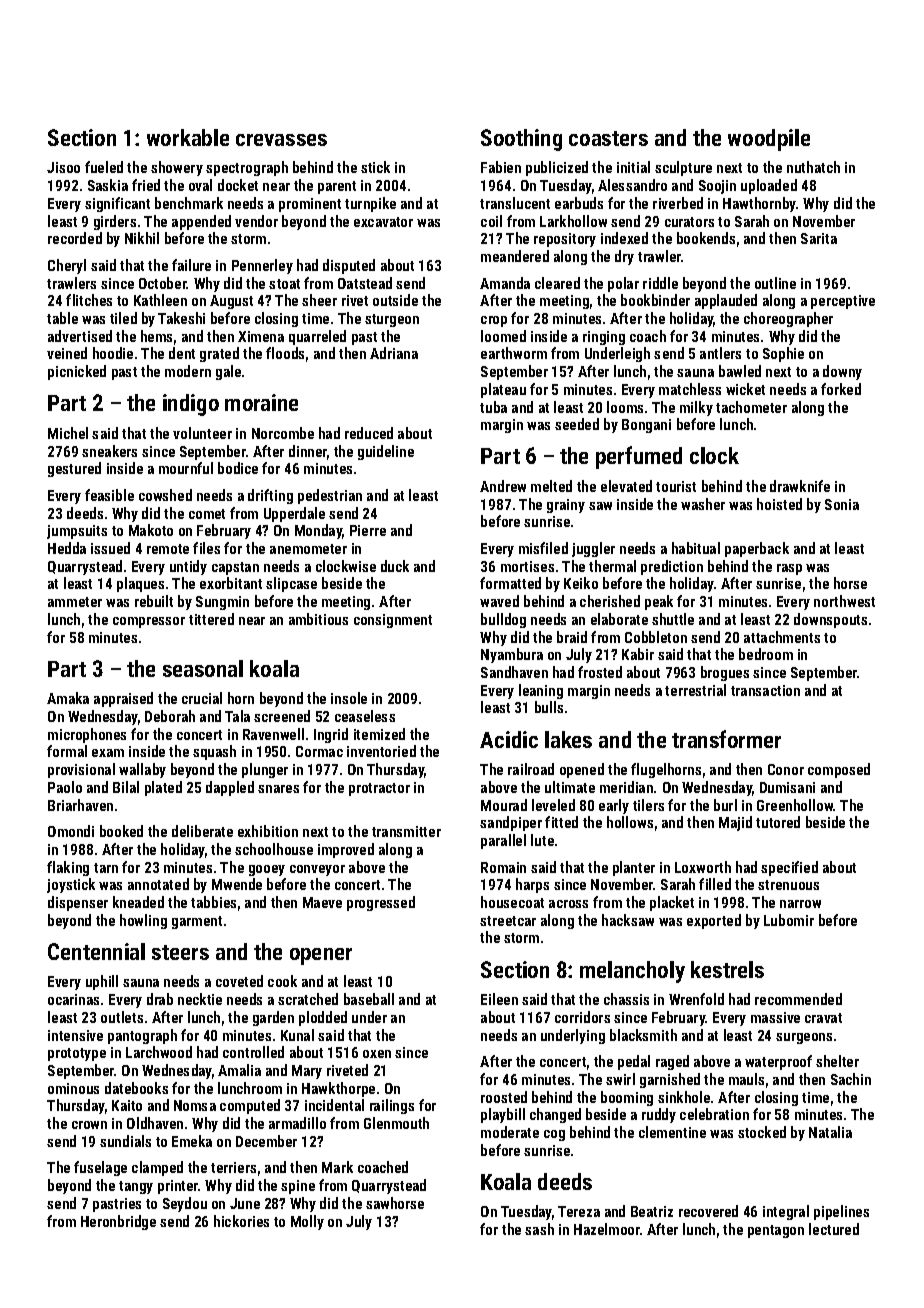 The image size is (924, 1308). What do you see at coordinates (247, 168) in the page?
I see `spectrograph` at bounding box center [247, 168].
